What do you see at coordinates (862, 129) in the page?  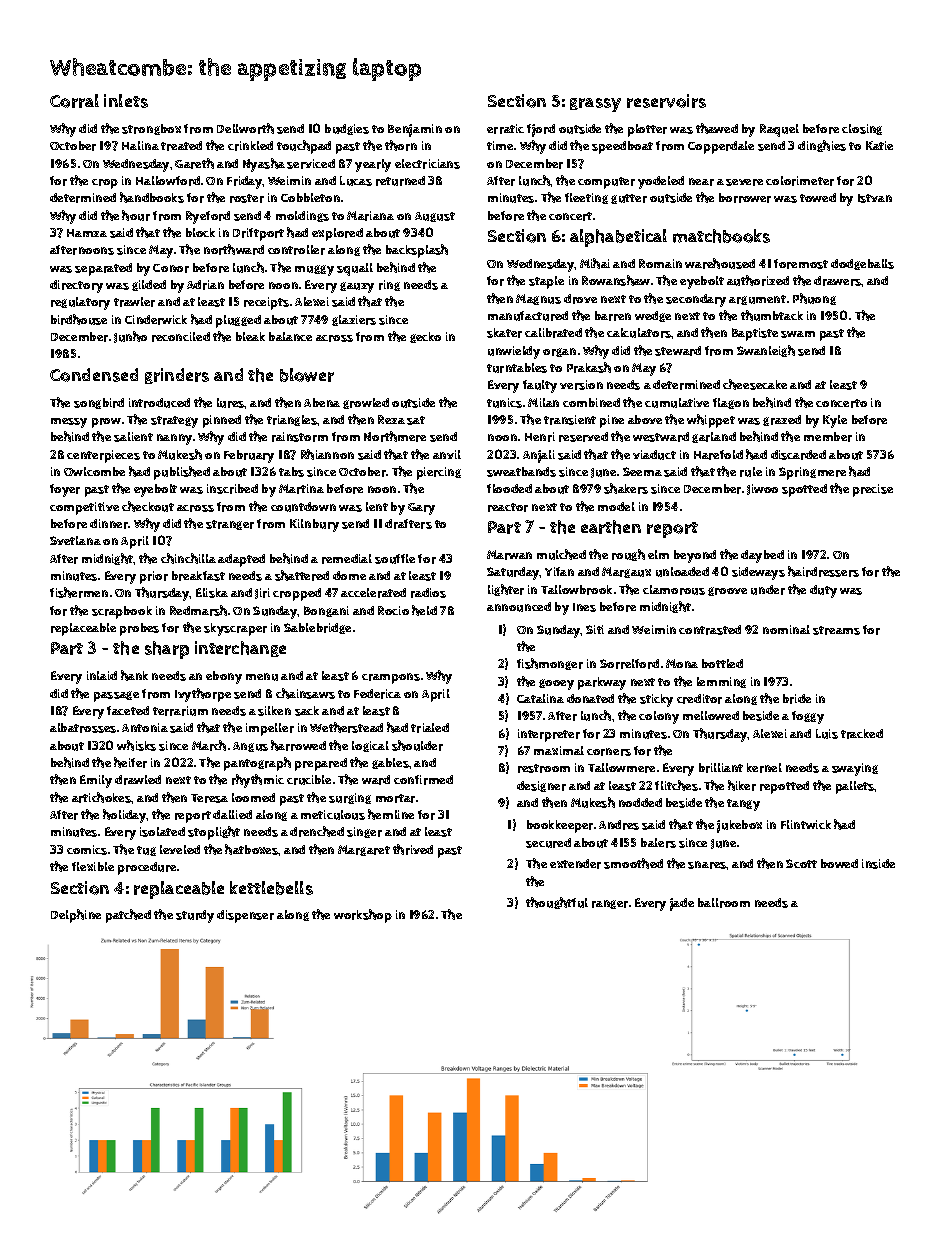 I see `closing` at bounding box center [862, 129].
